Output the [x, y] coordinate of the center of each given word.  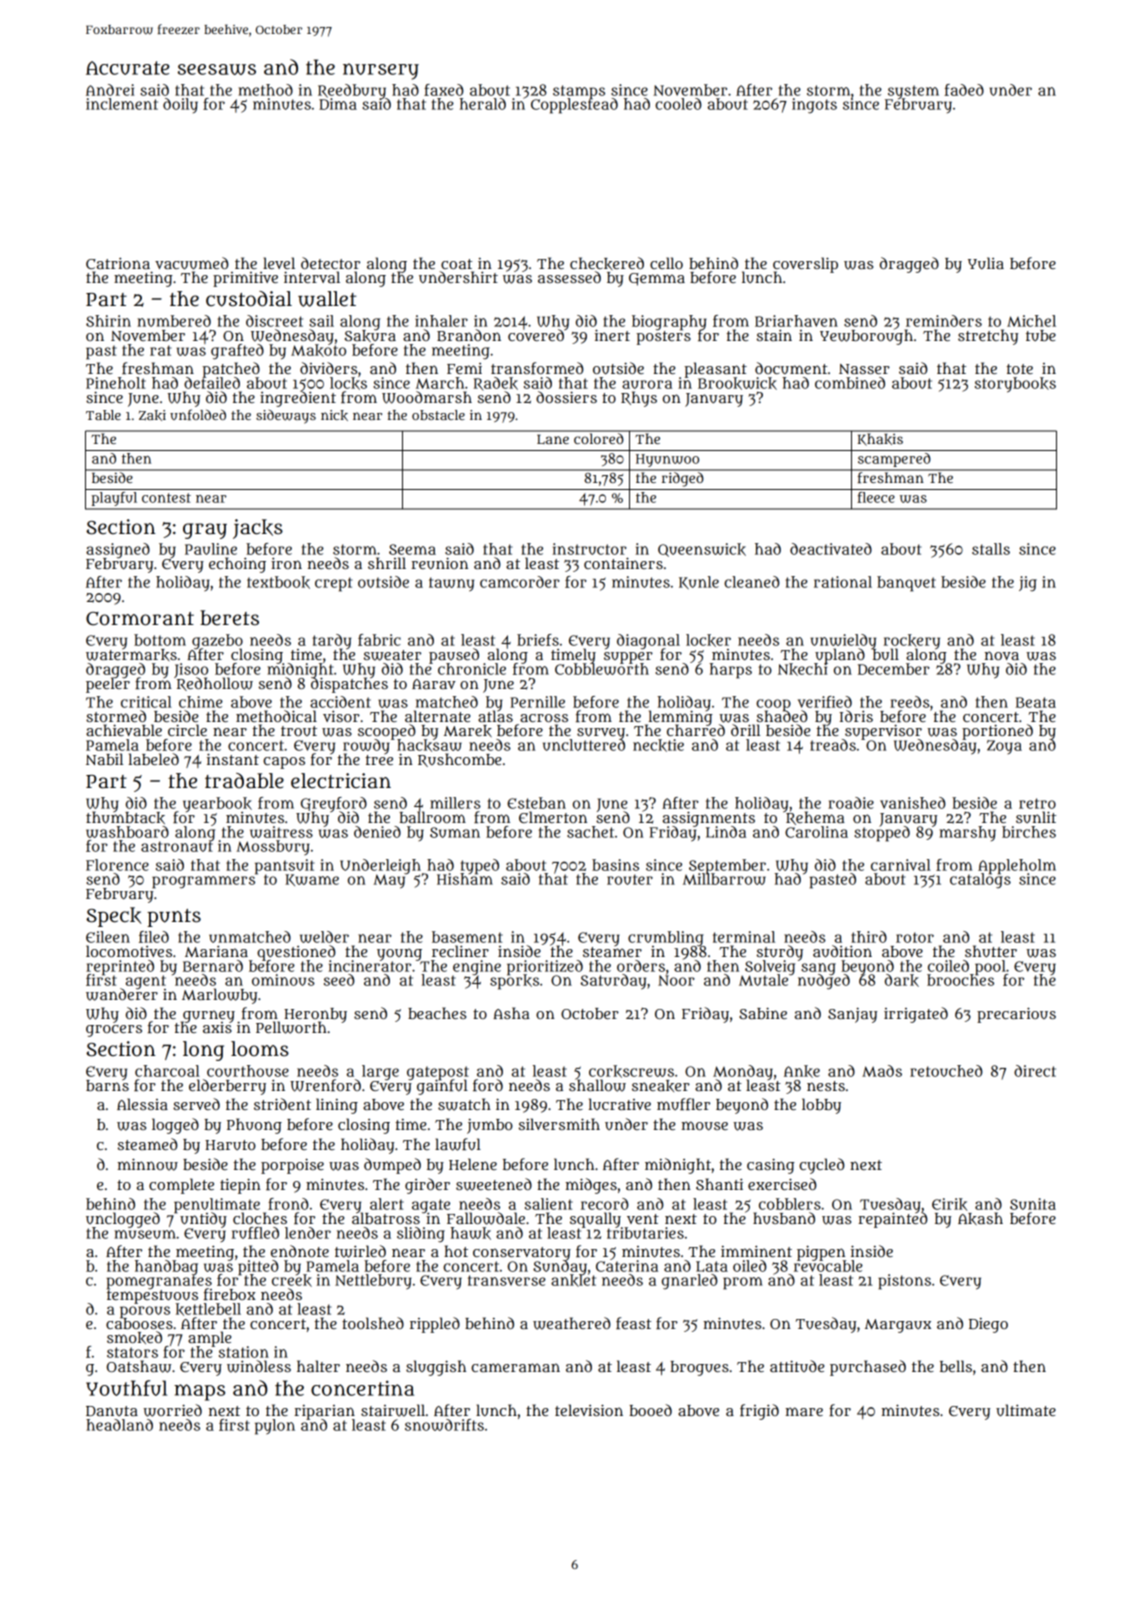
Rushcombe [459, 760]
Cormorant [140, 619]
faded [964, 90]
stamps [579, 92]
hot [456, 1251]
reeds [910, 702]
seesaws [217, 69]
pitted [258, 1267]
